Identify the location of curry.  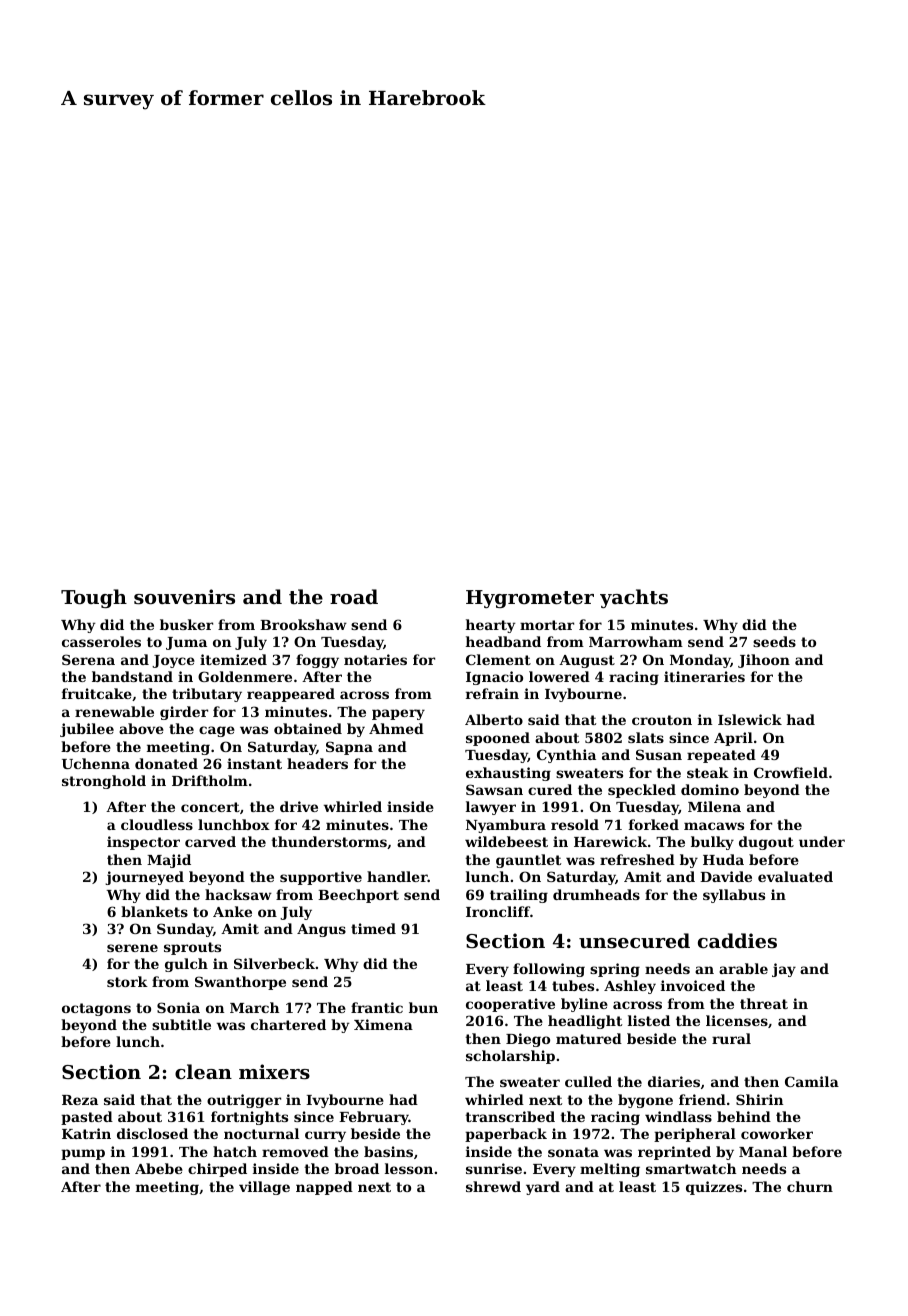
(325, 1136).
